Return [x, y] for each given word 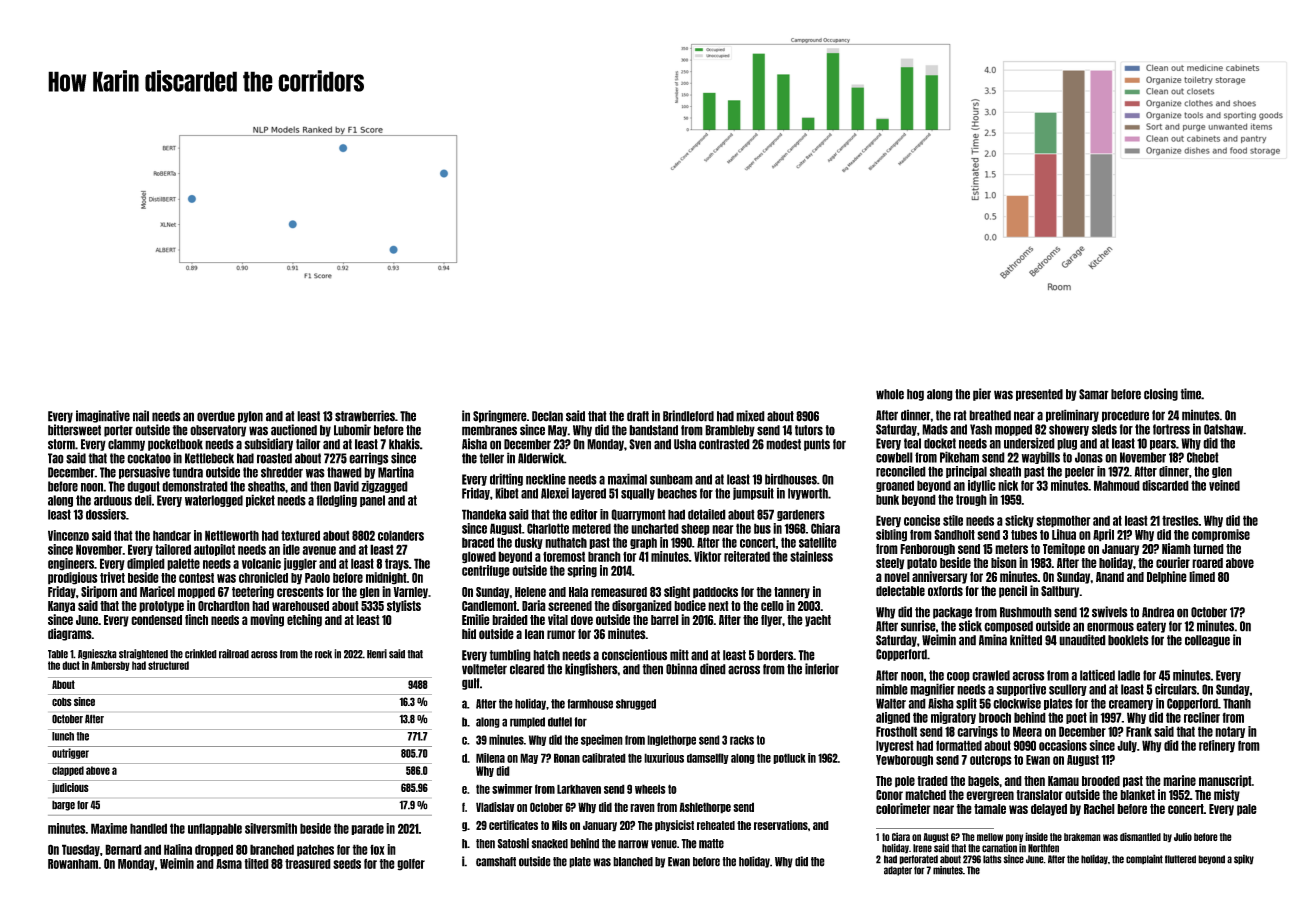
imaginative [103, 416]
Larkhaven [579, 789]
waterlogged [214, 501]
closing [1161, 394]
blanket [1137, 795]
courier [1173, 562]
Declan [547, 416]
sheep [695, 529]
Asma [229, 864]
